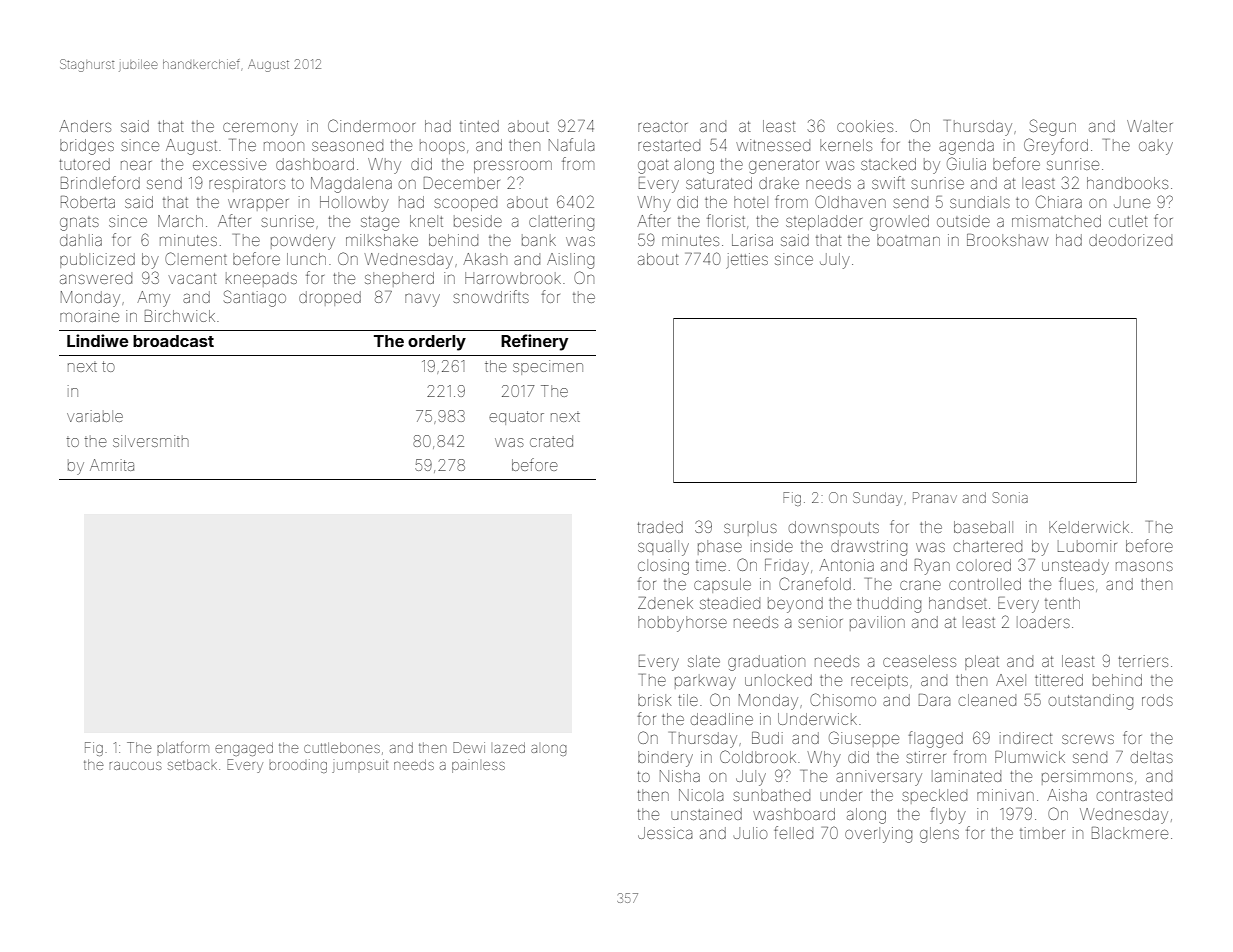 The width and height of the image is (1233, 952). Describe the element at coordinates (79, 224) in the image. I see `gnats` at that location.
